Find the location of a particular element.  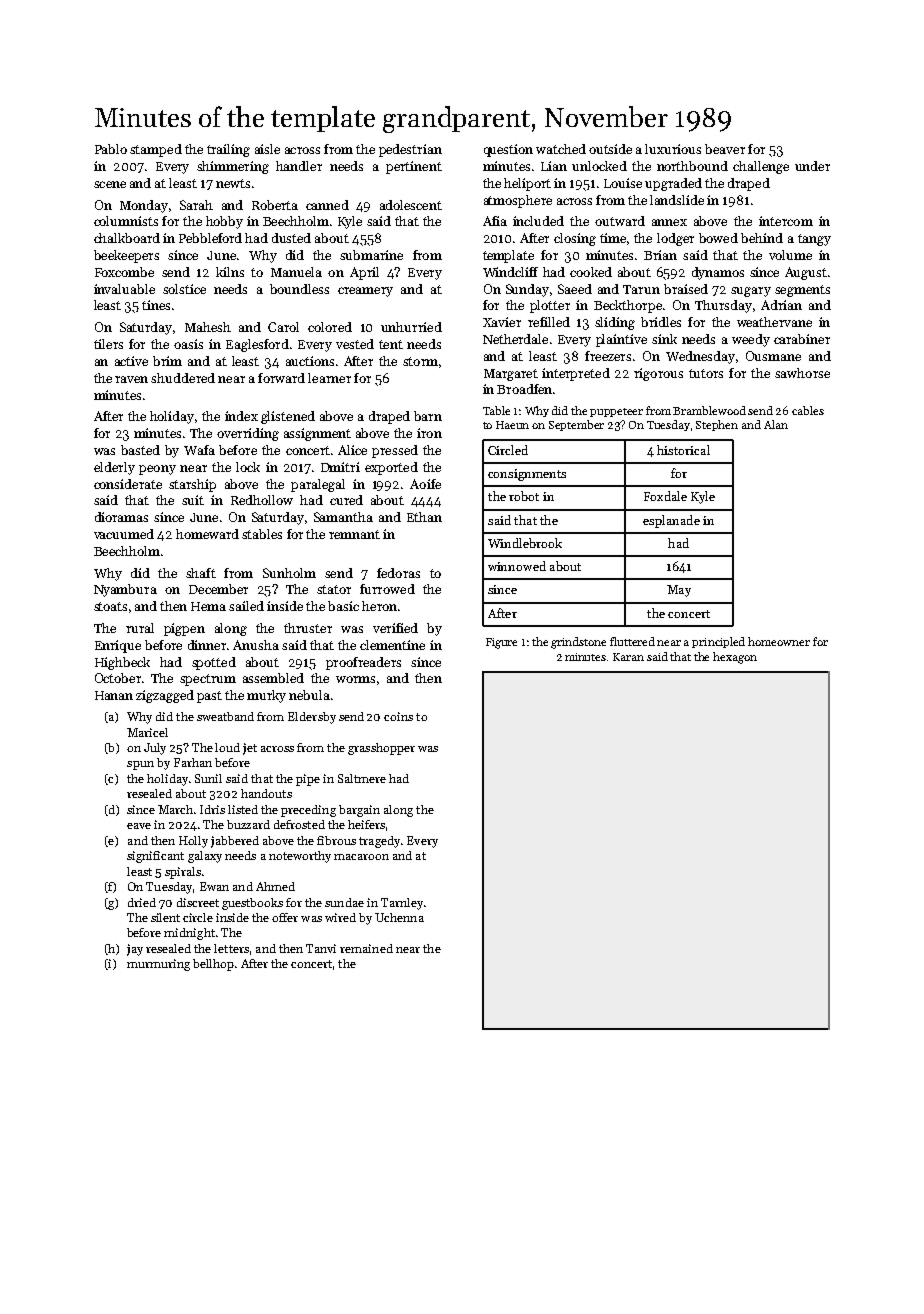

hexagon is located at coordinates (735, 658).
